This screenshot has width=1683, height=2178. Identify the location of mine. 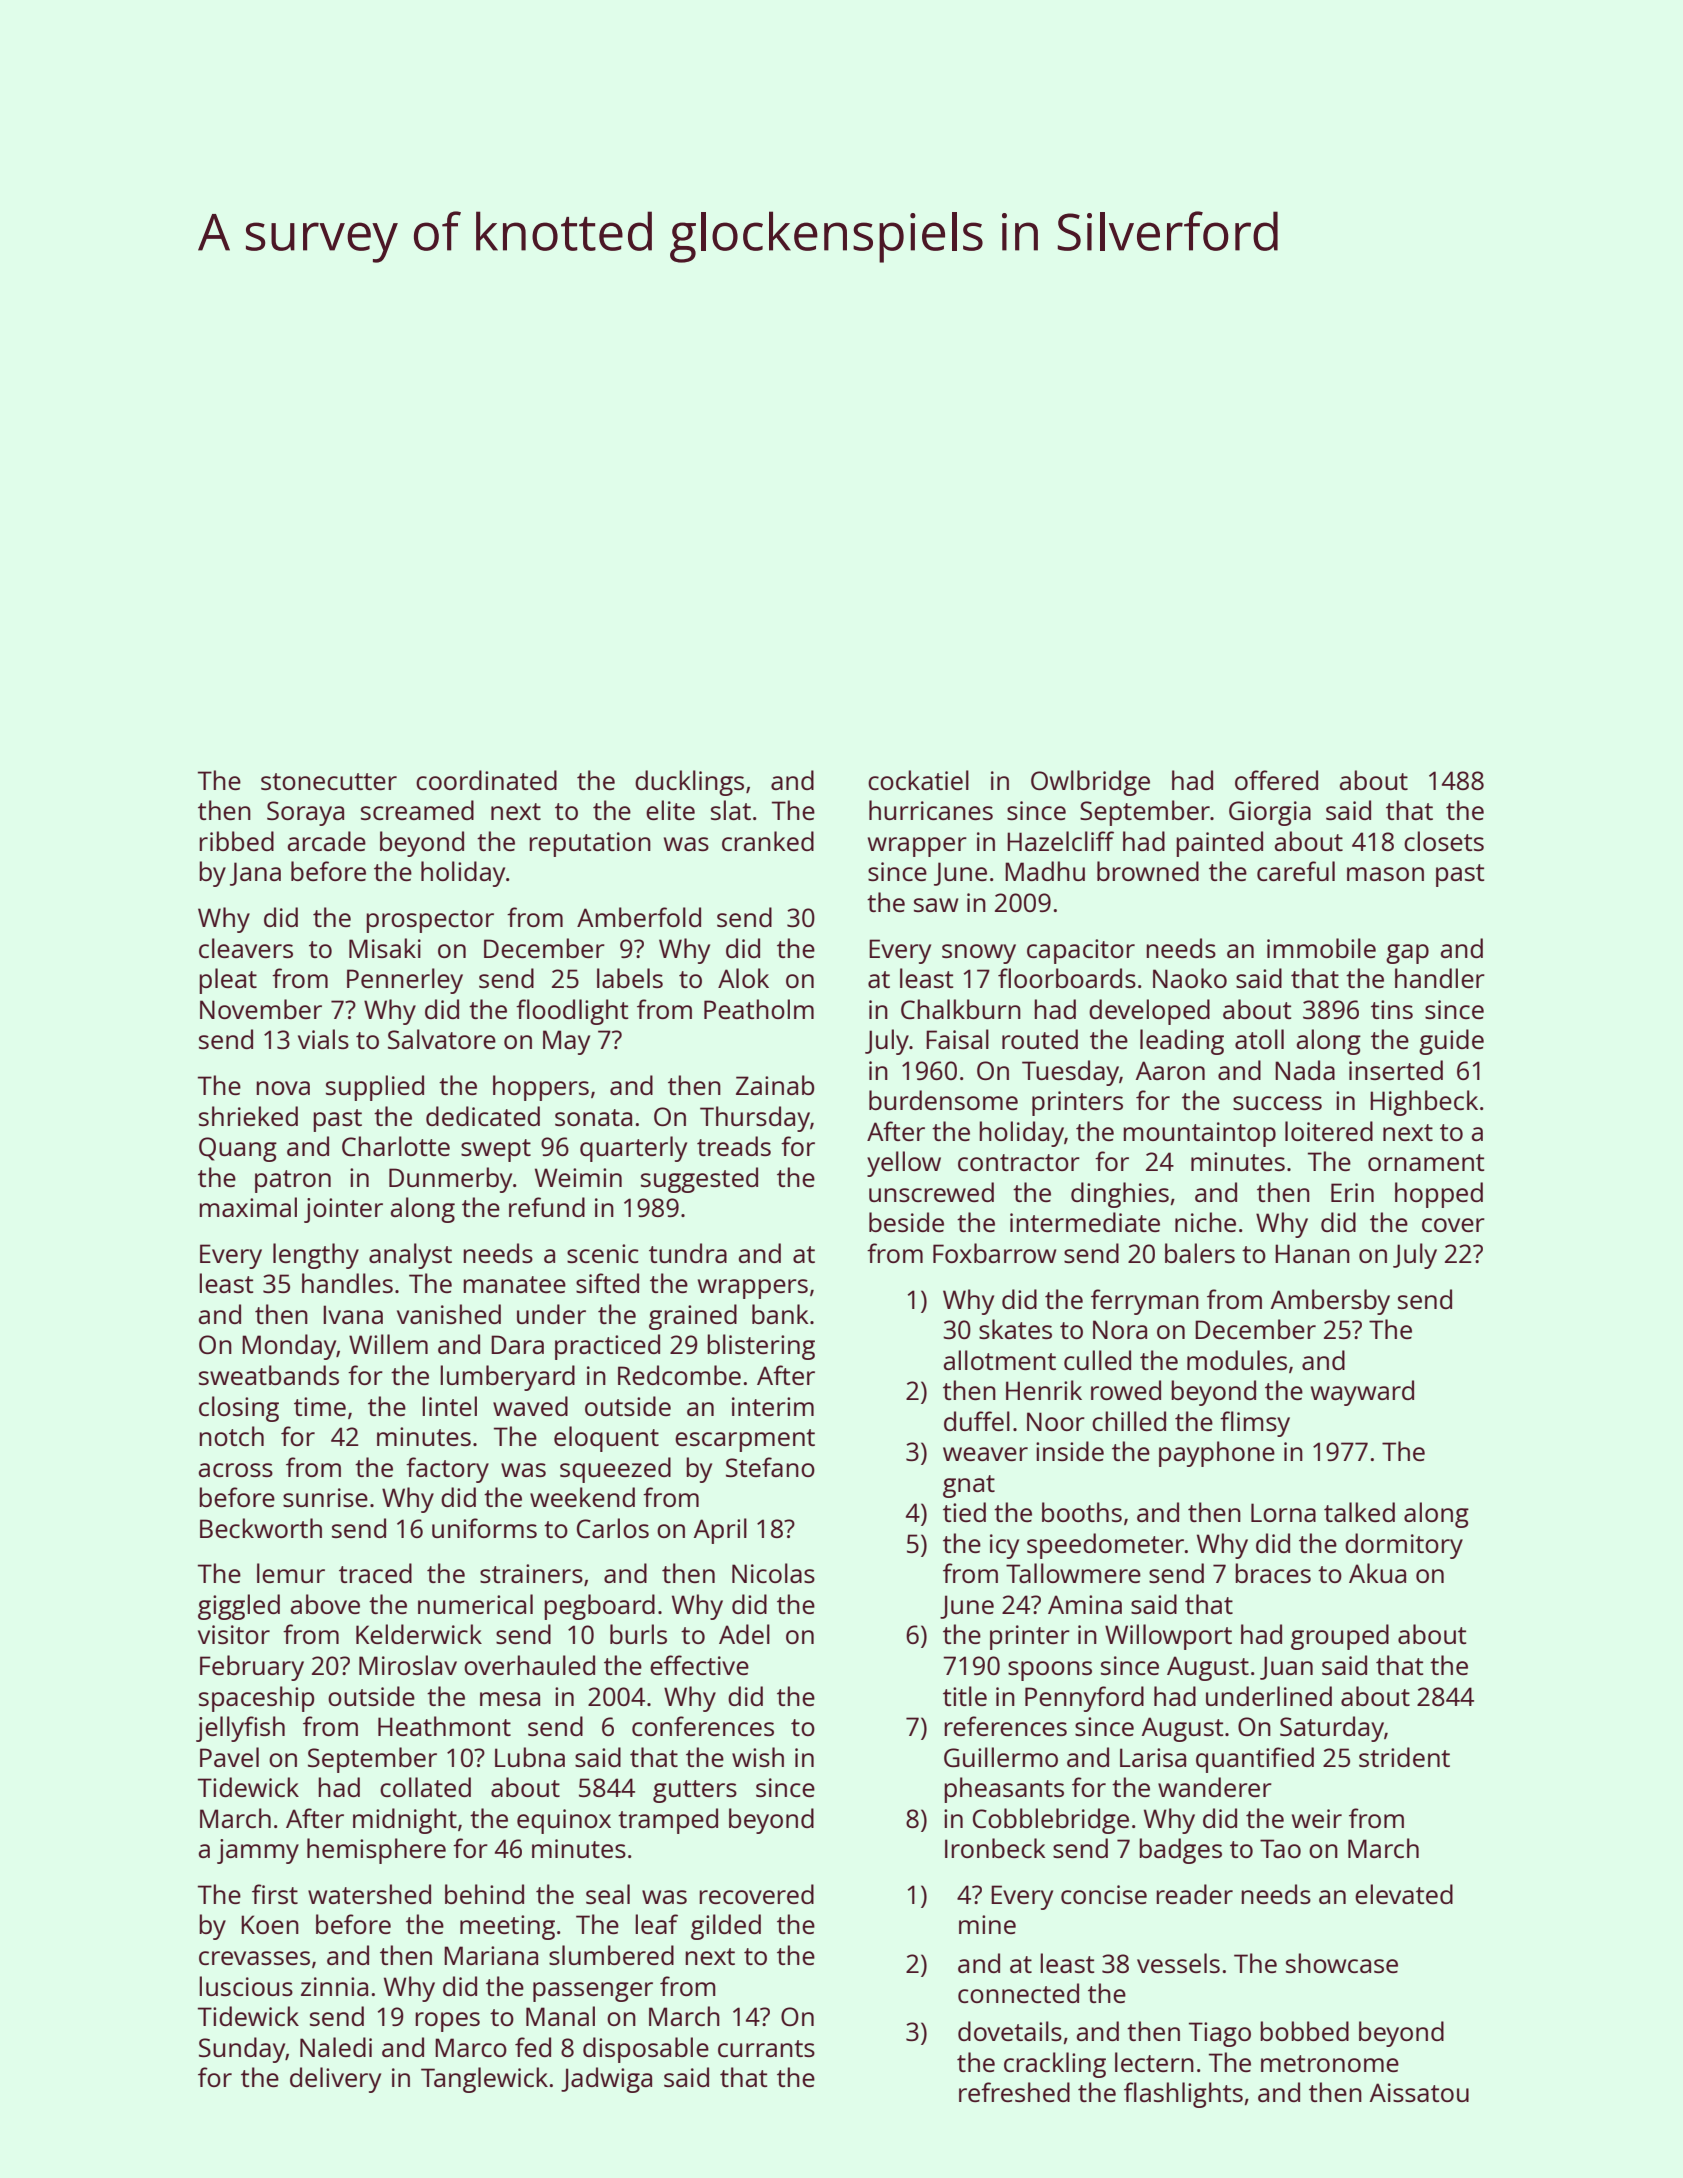
(987, 1924).
